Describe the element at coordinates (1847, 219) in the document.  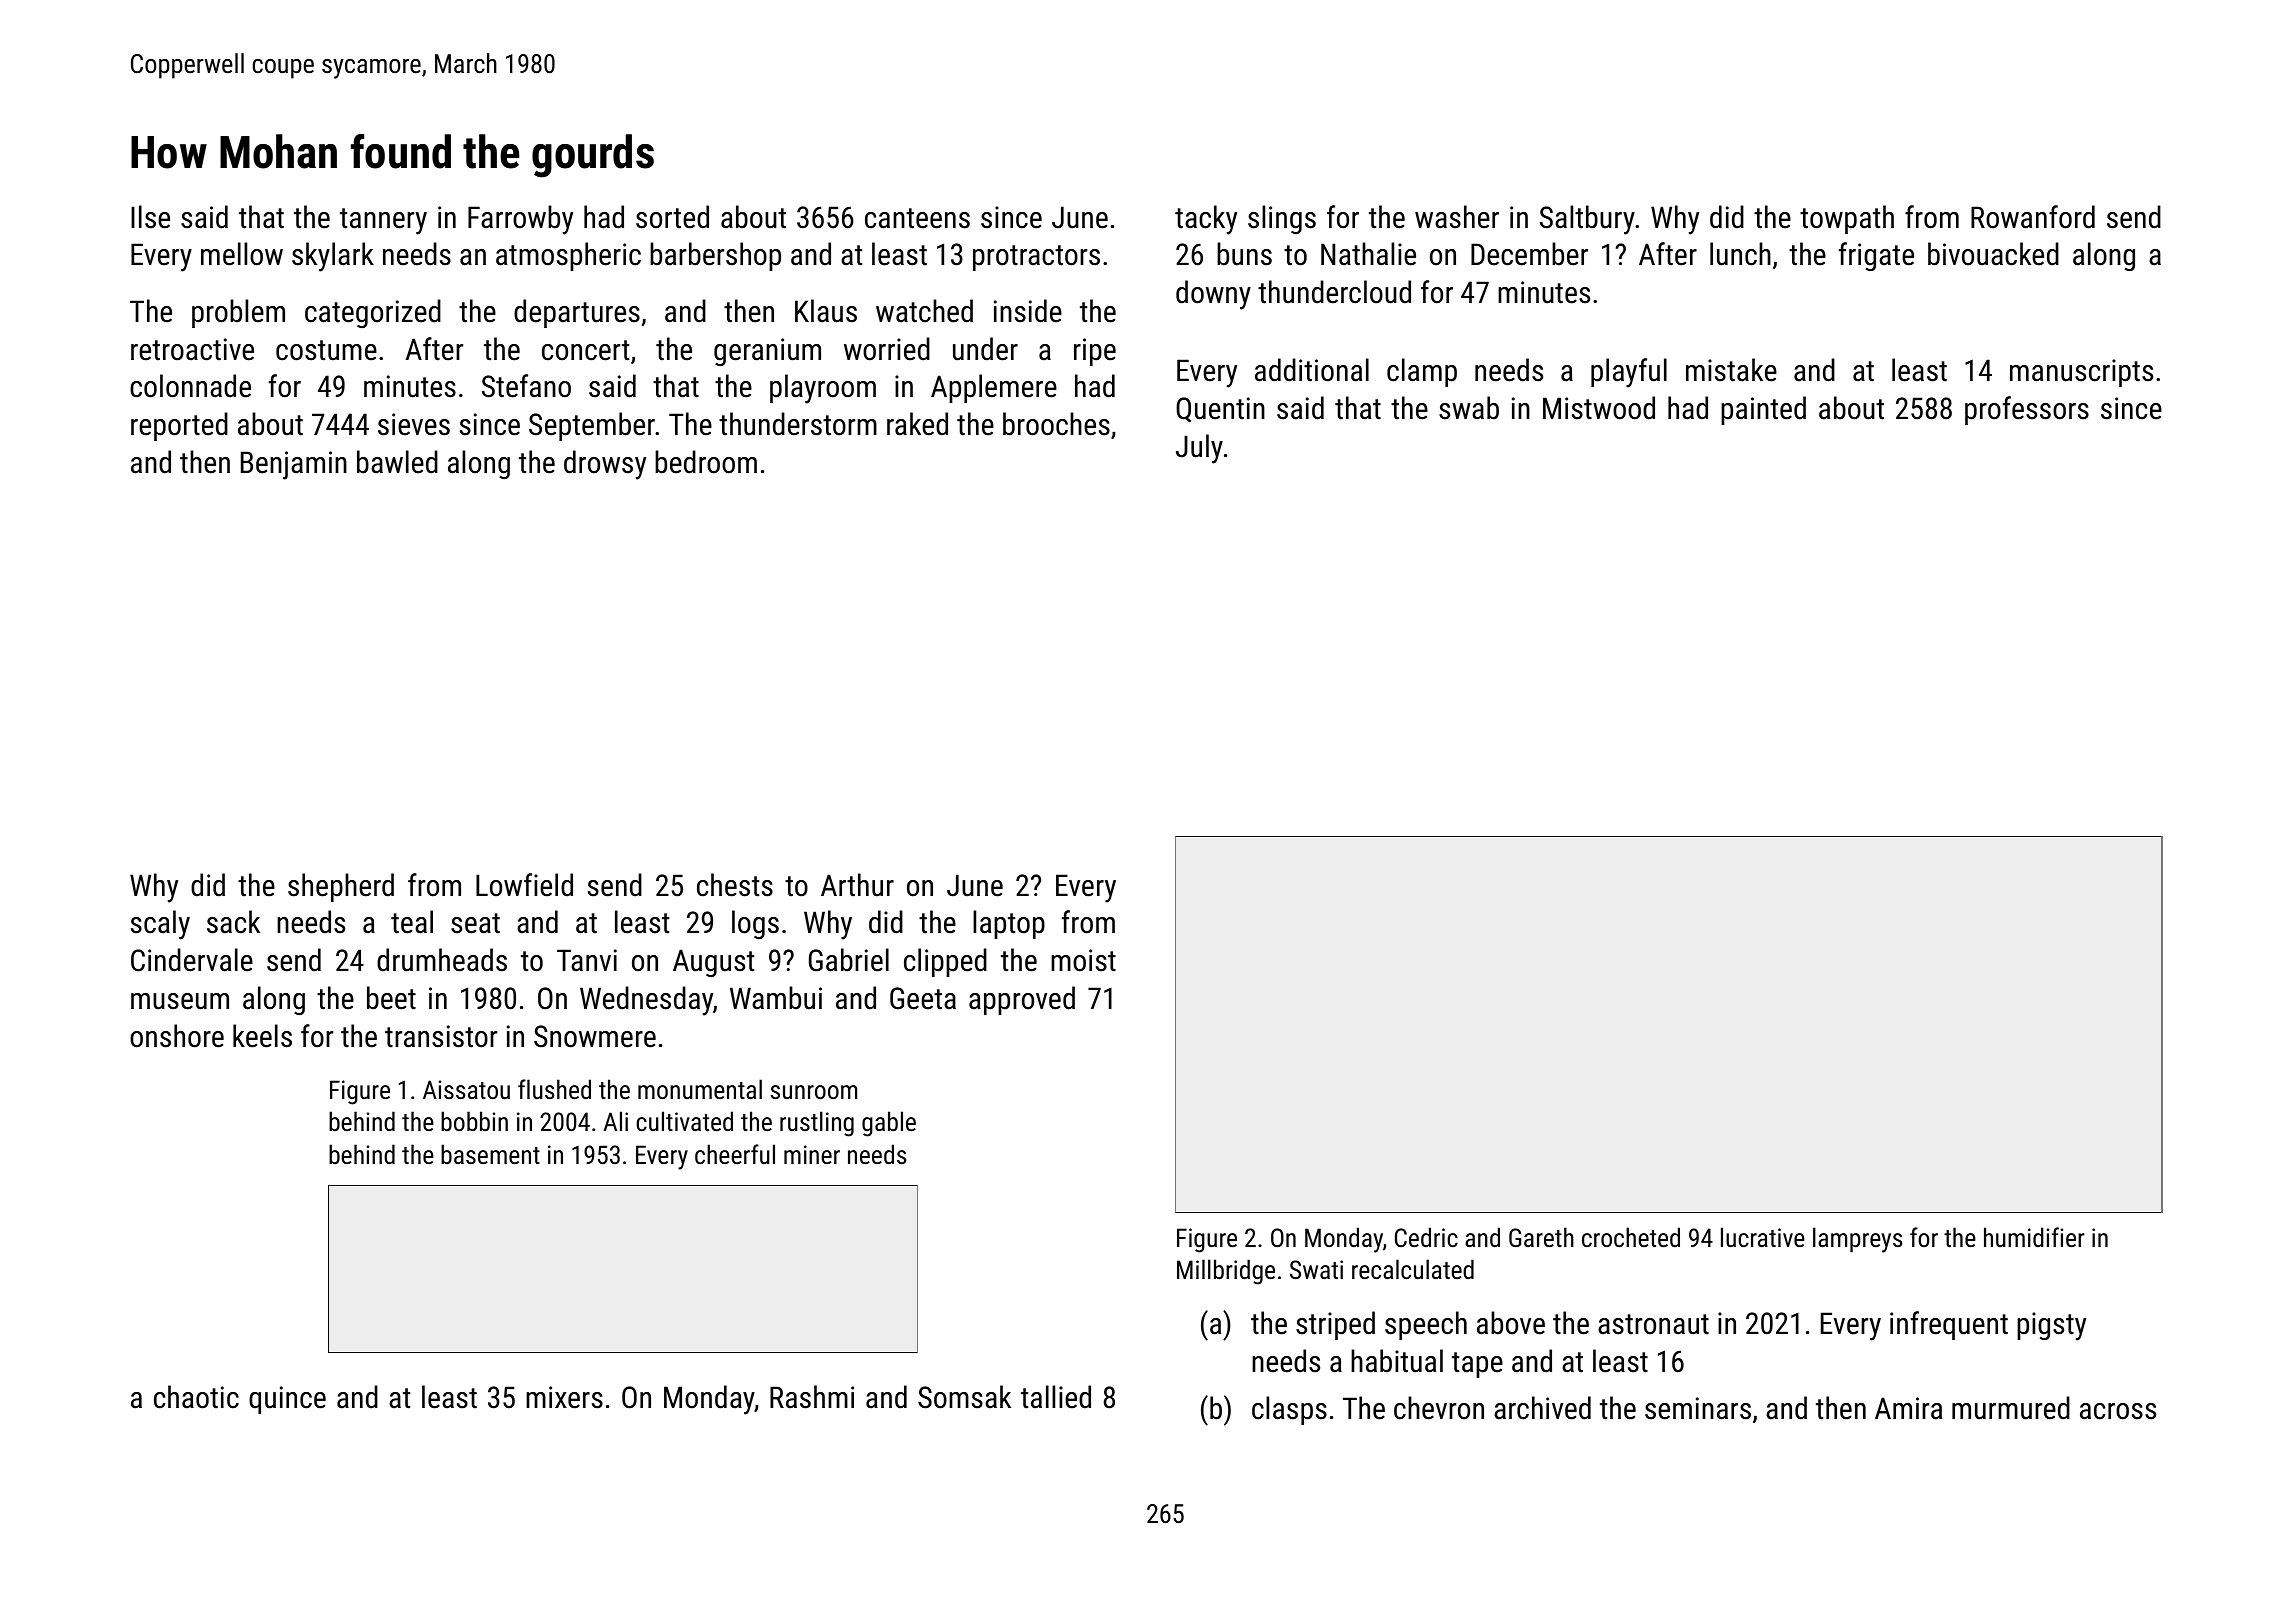
I see `towpath` at that location.
